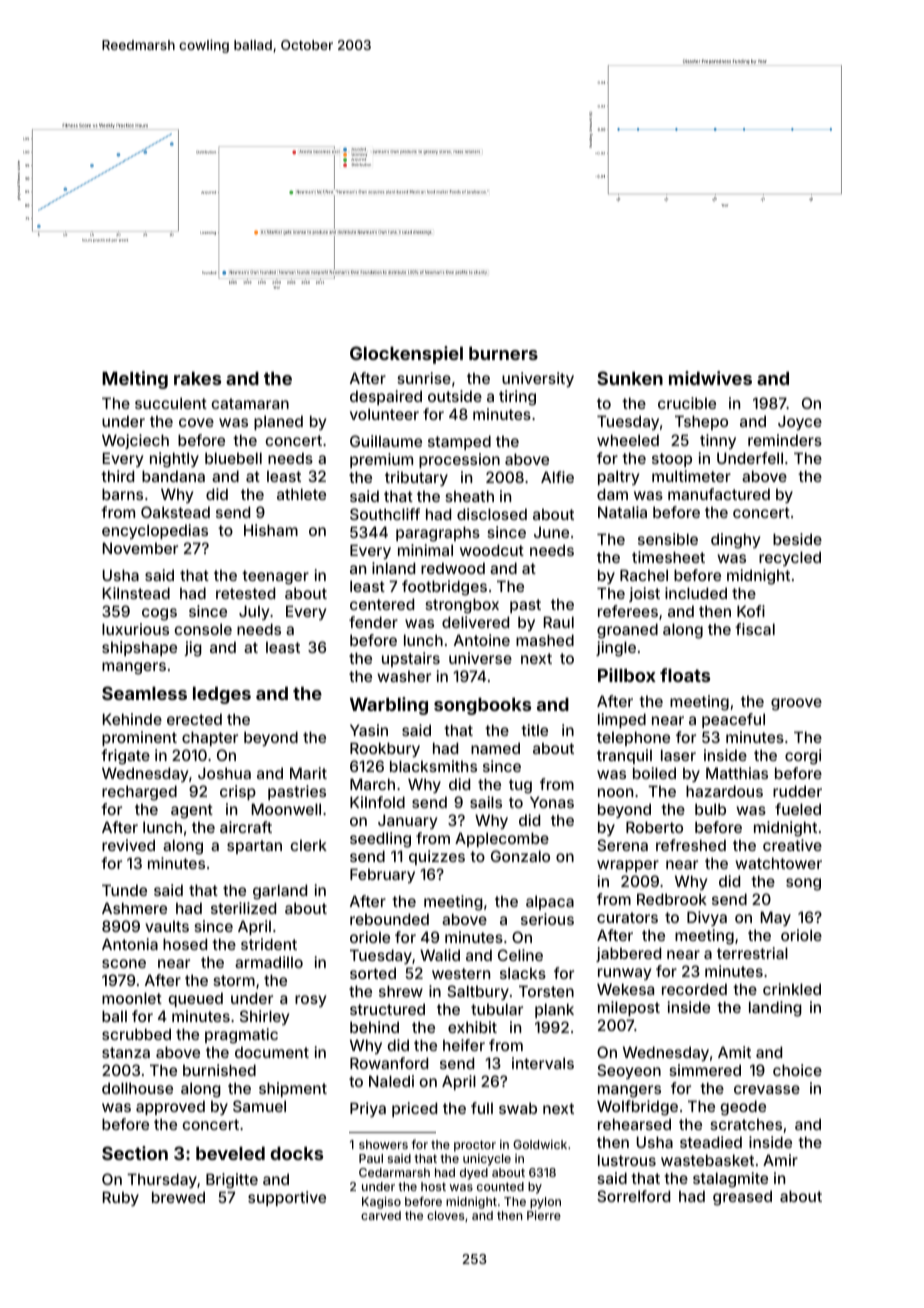 The height and width of the page is (1308, 924). What do you see at coordinates (401, 991) in the page?
I see `shrew` at bounding box center [401, 991].
